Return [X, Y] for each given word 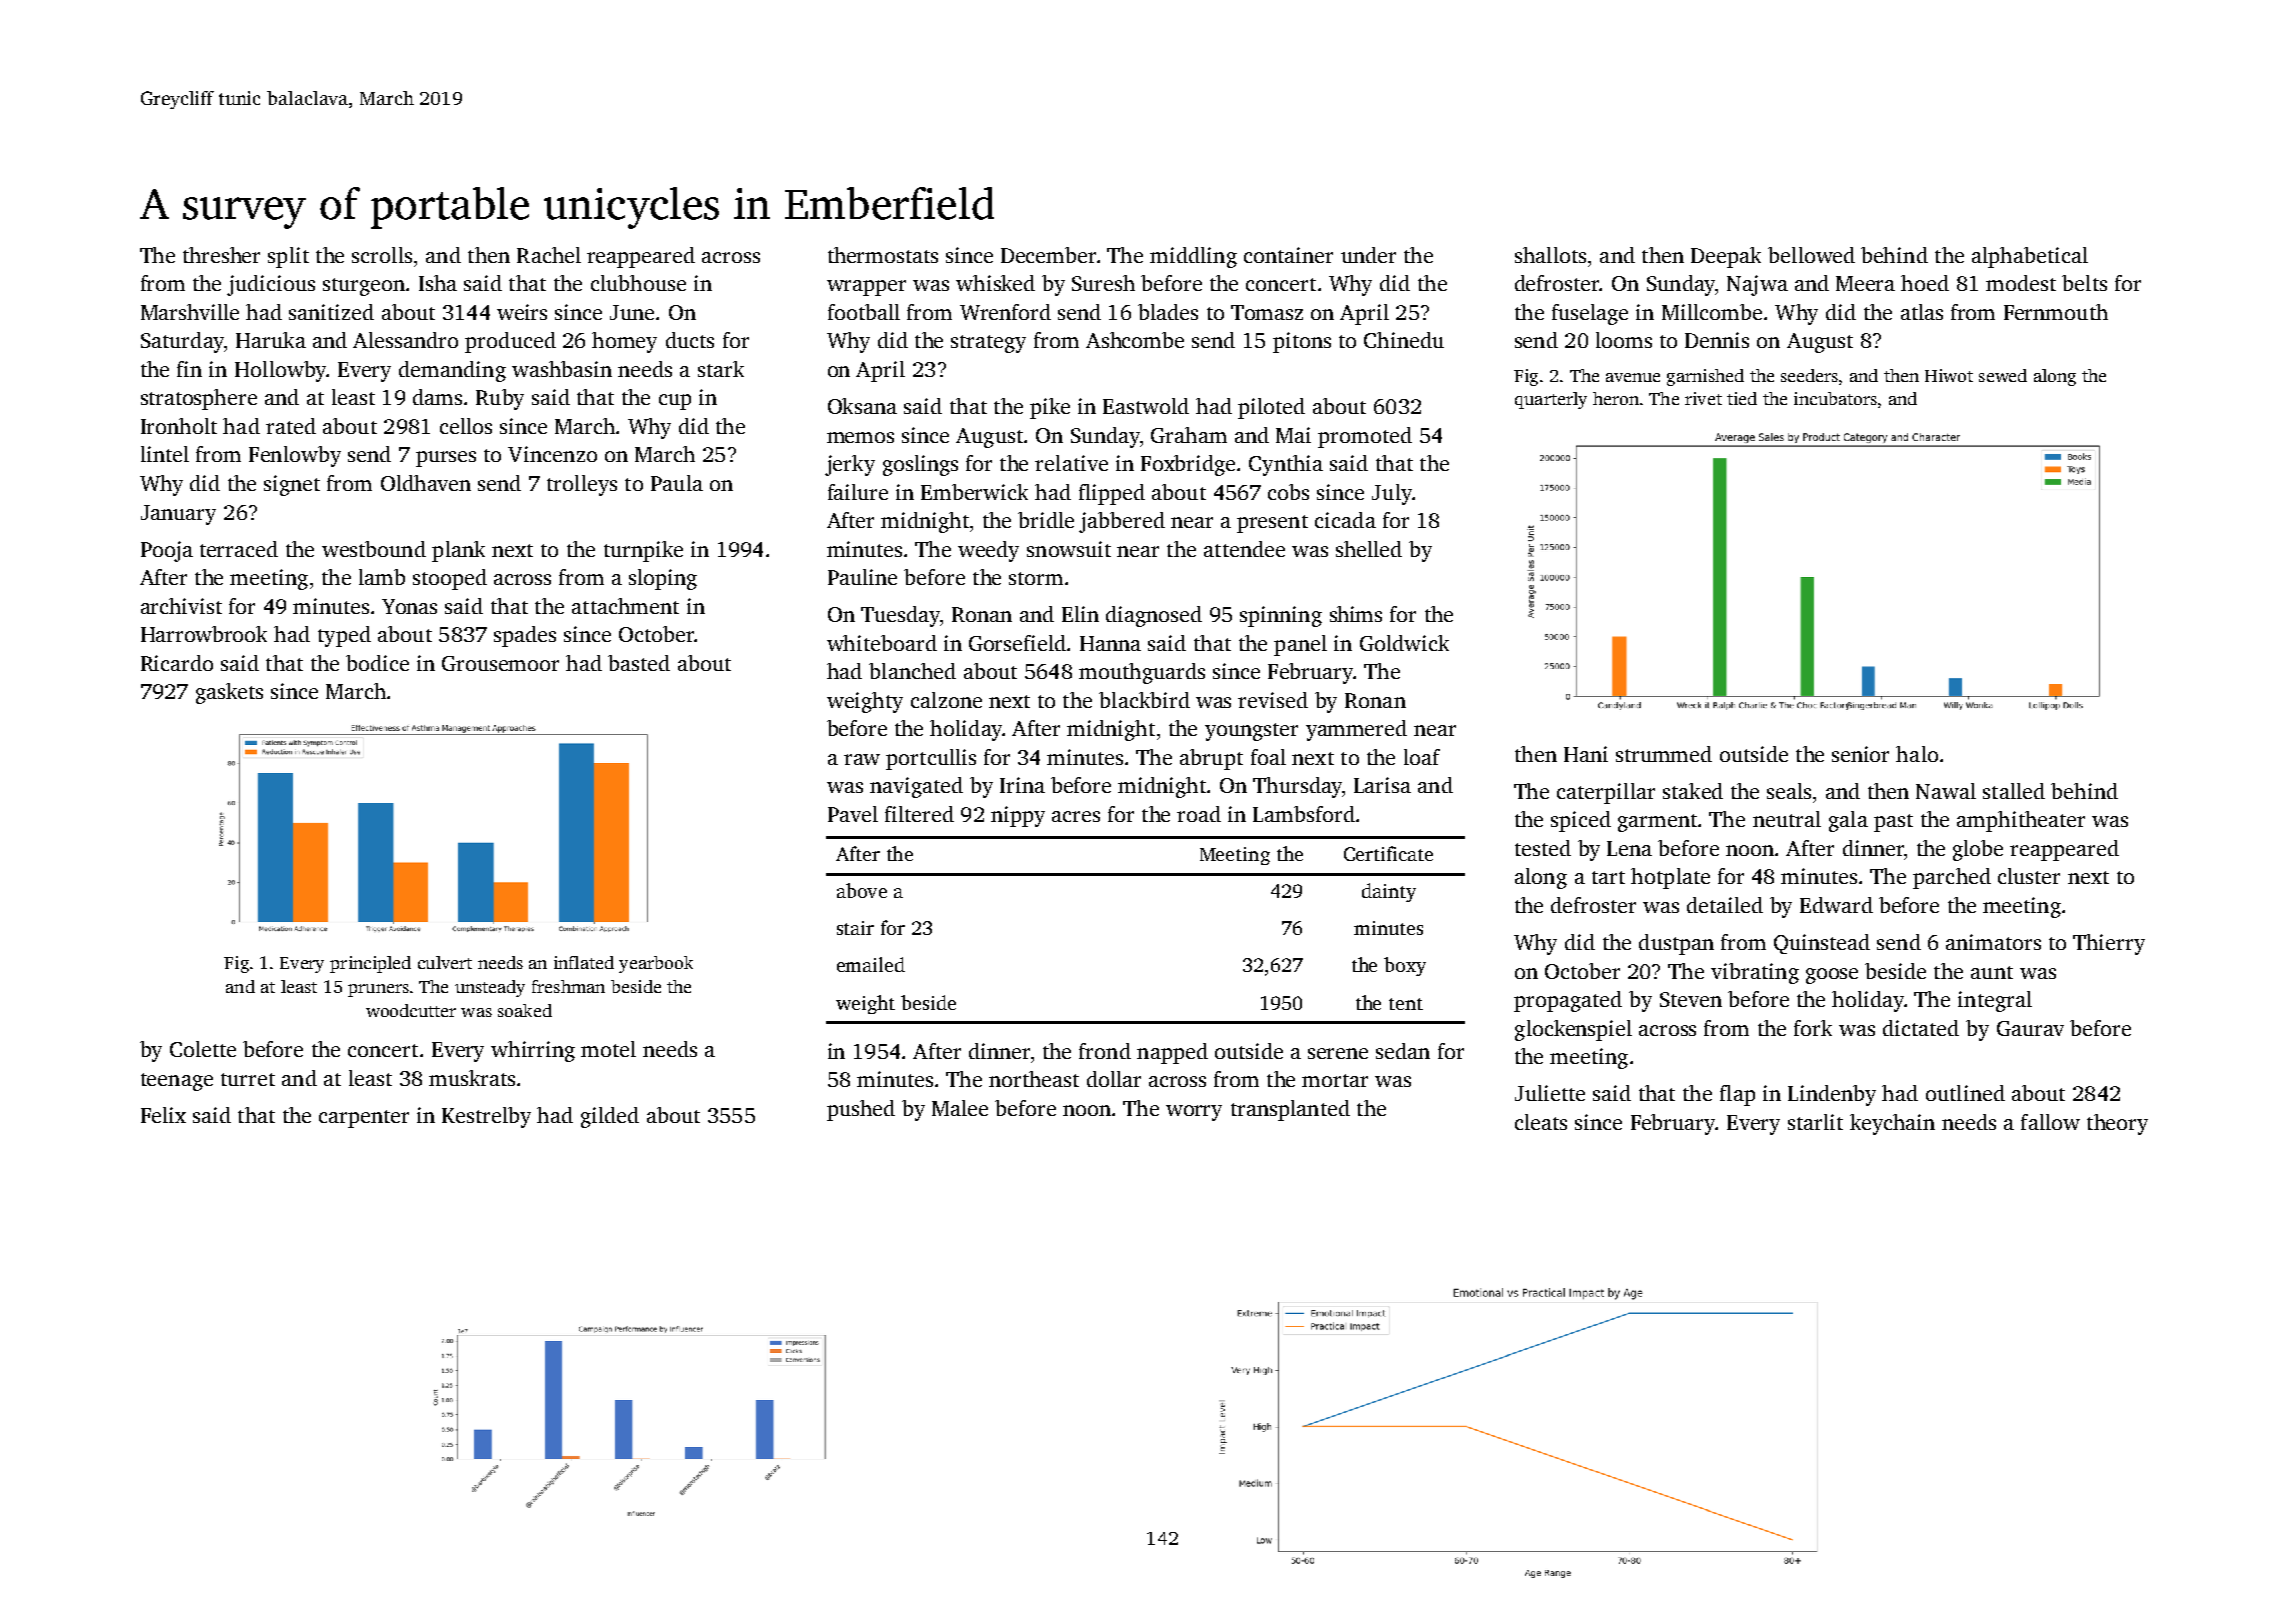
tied [1742, 398]
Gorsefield [1017, 643]
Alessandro [405, 340]
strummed [1664, 754]
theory [2117, 1124]
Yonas [409, 606]
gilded [610, 1117]
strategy [988, 344]
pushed [861, 1110]
